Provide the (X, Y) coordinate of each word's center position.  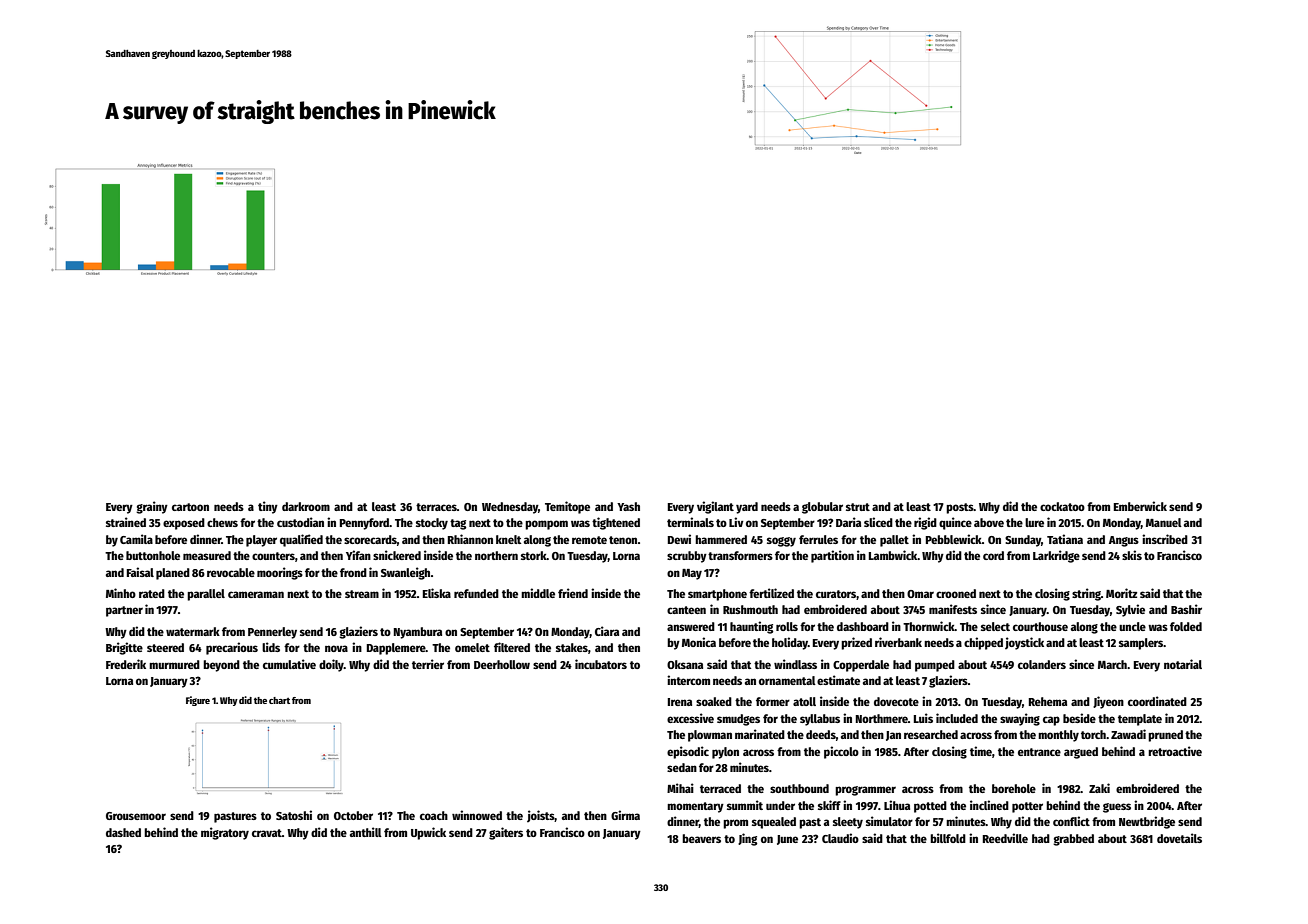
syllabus (820, 720)
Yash (628, 506)
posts (960, 508)
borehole (1014, 788)
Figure (198, 701)
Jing (747, 839)
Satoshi (294, 815)
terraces (436, 507)
